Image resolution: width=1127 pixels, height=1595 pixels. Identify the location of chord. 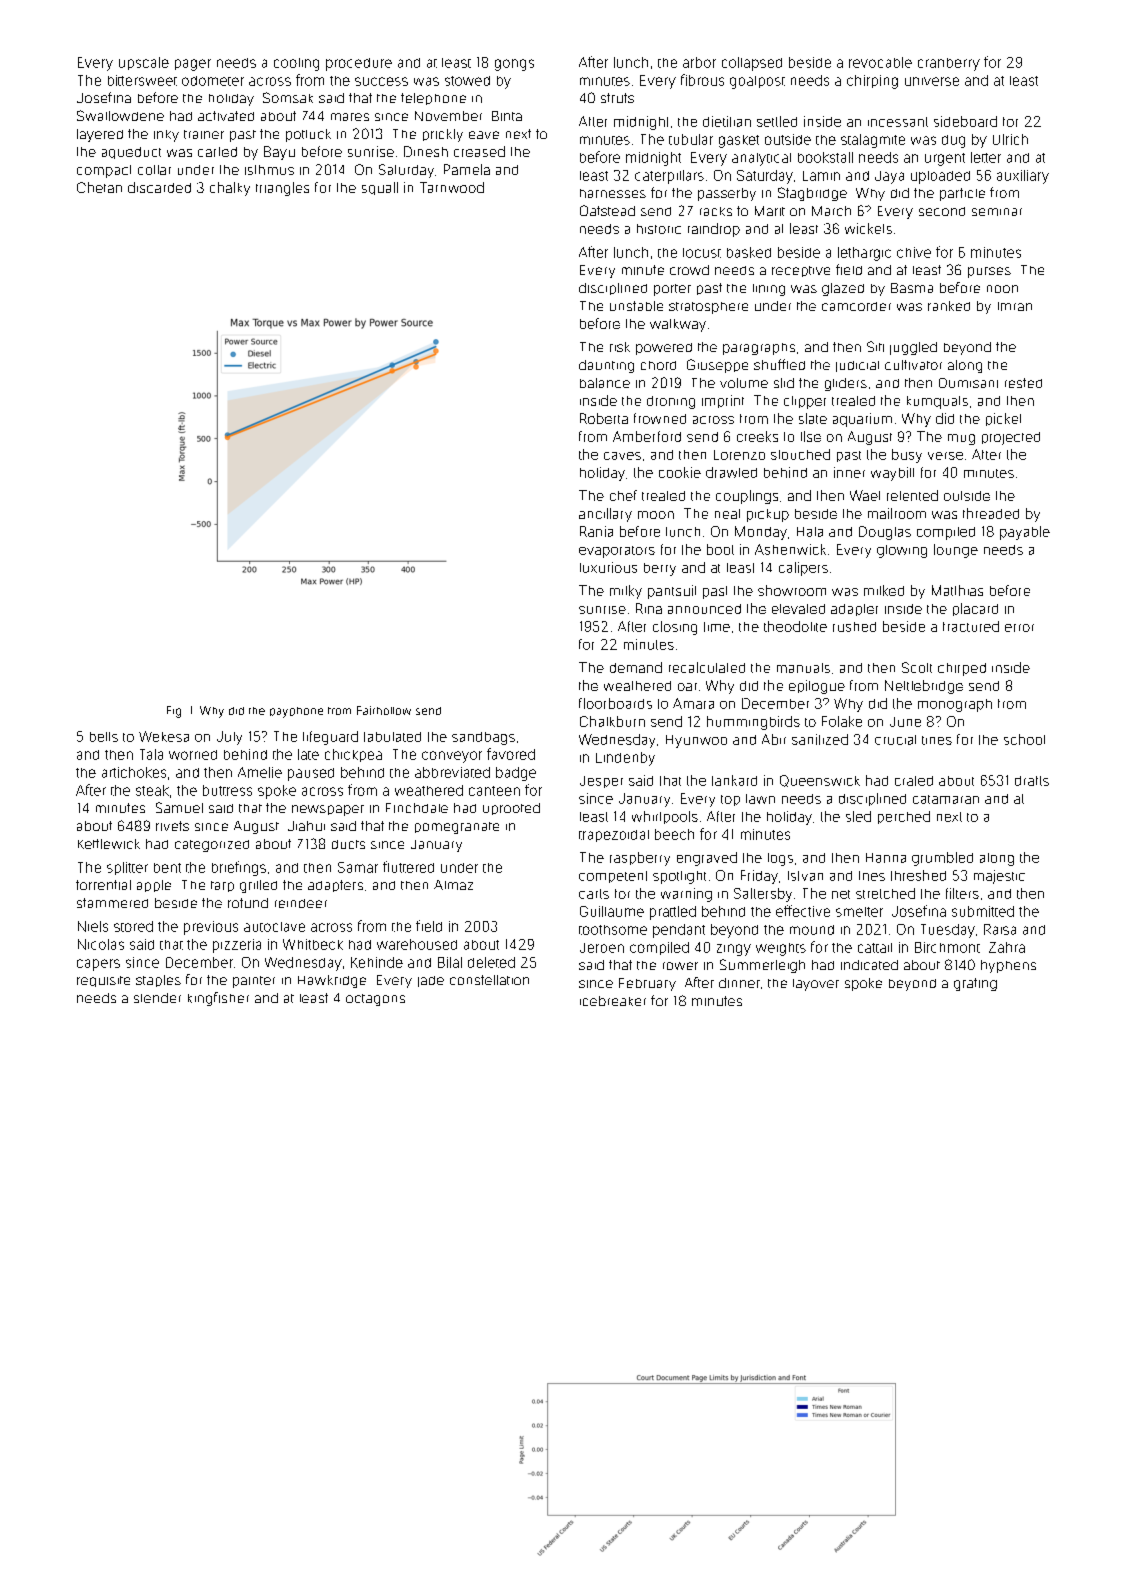
(658, 365).
